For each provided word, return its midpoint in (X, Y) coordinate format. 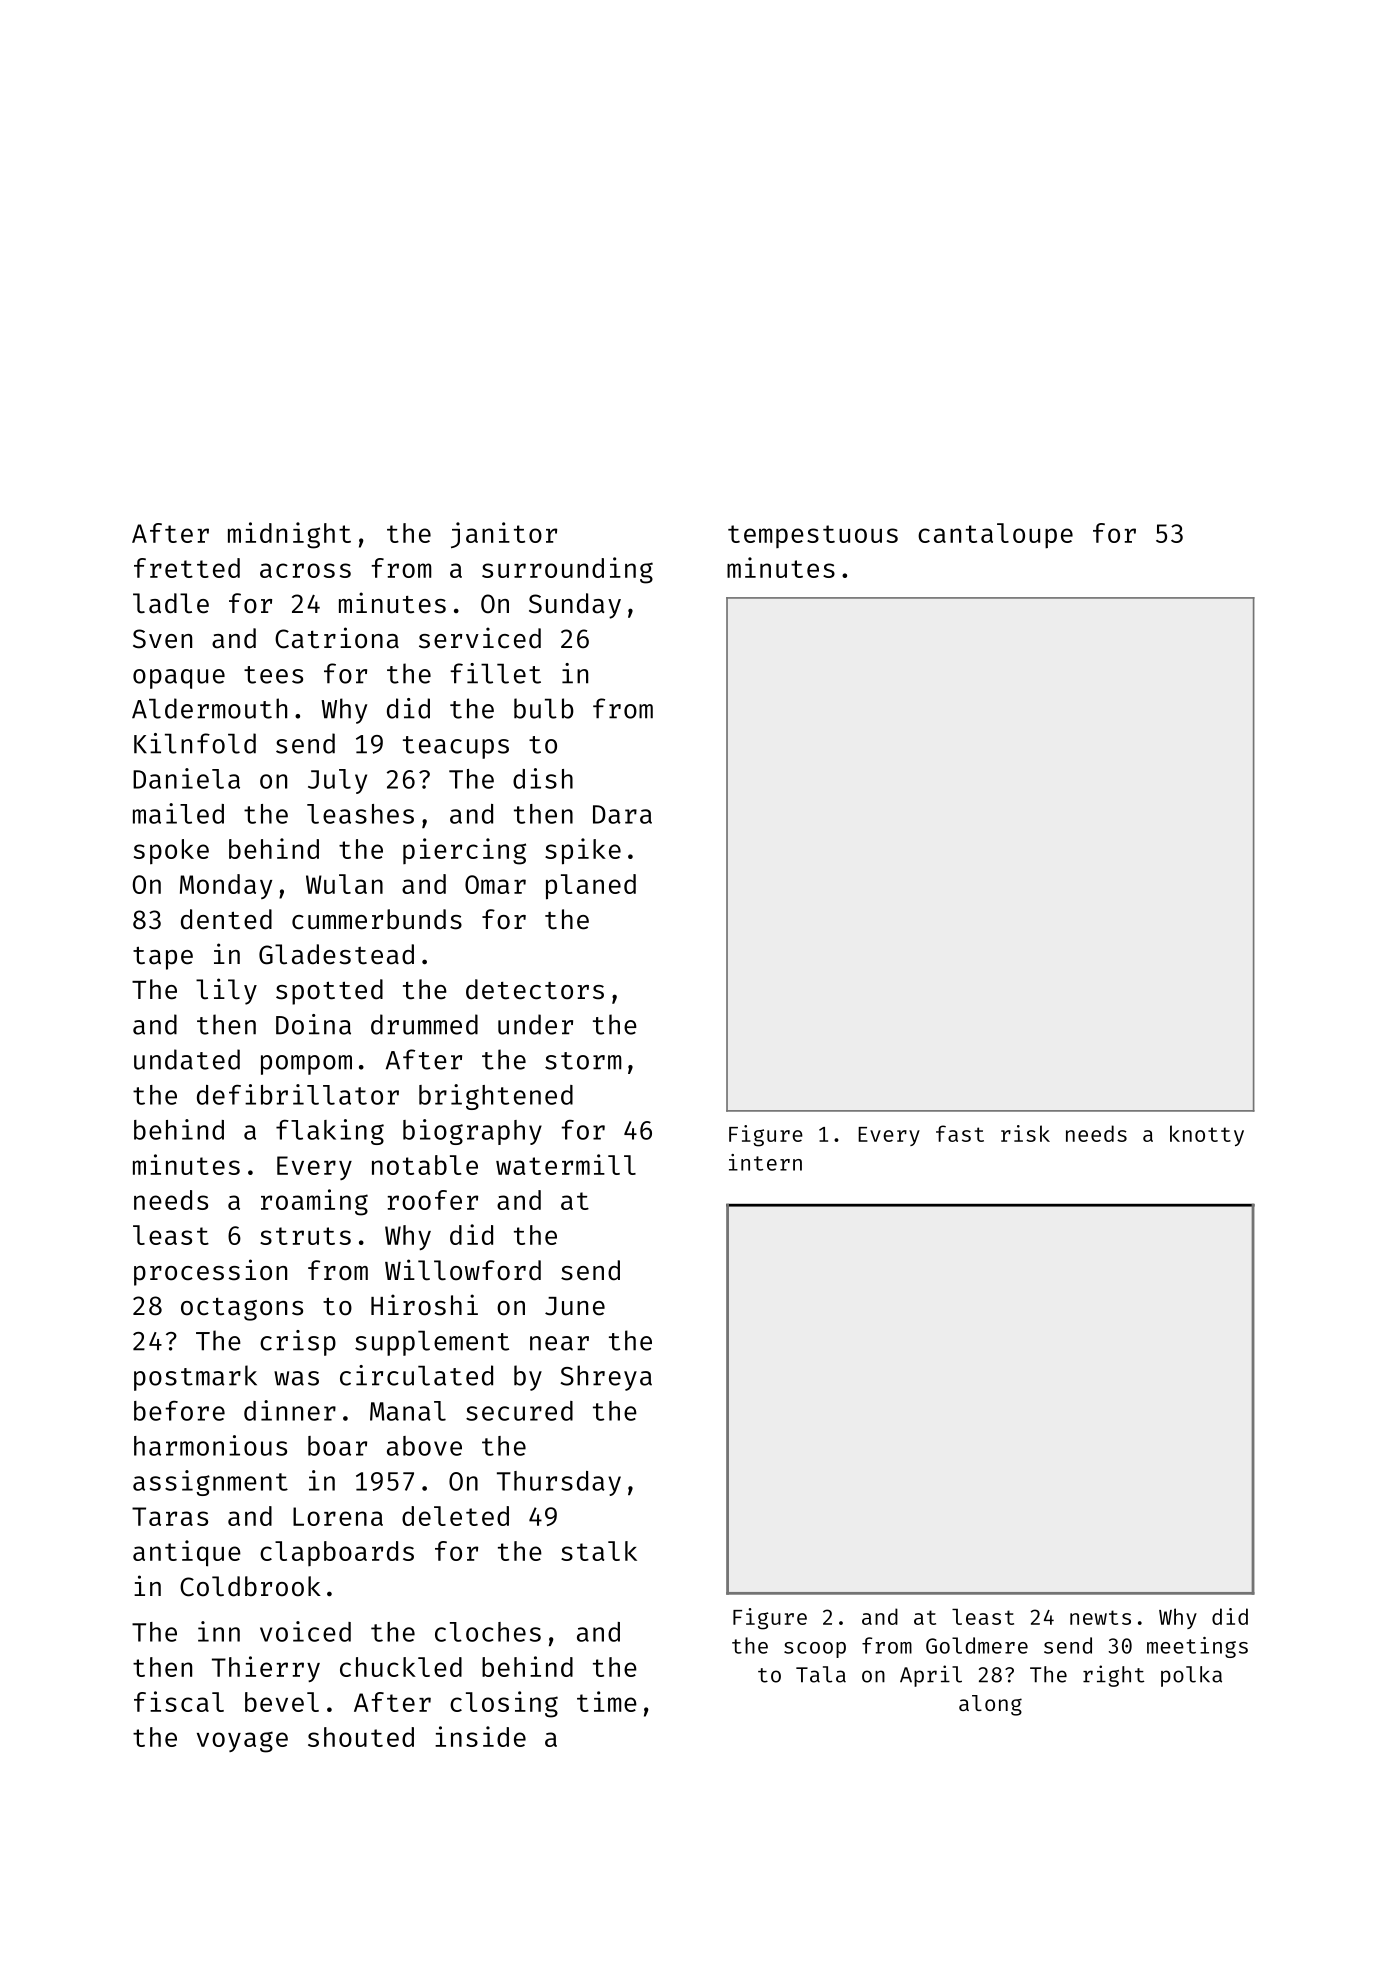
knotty (1207, 1135)
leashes (360, 814)
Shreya (606, 1378)
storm (583, 1061)
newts (1100, 1617)
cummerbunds (377, 919)
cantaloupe (995, 535)
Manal (408, 1411)
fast (960, 1133)
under (535, 1024)
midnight (289, 535)
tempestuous (813, 536)
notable (425, 1165)
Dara (622, 814)
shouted (361, 1737)
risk (1025, 1133)
